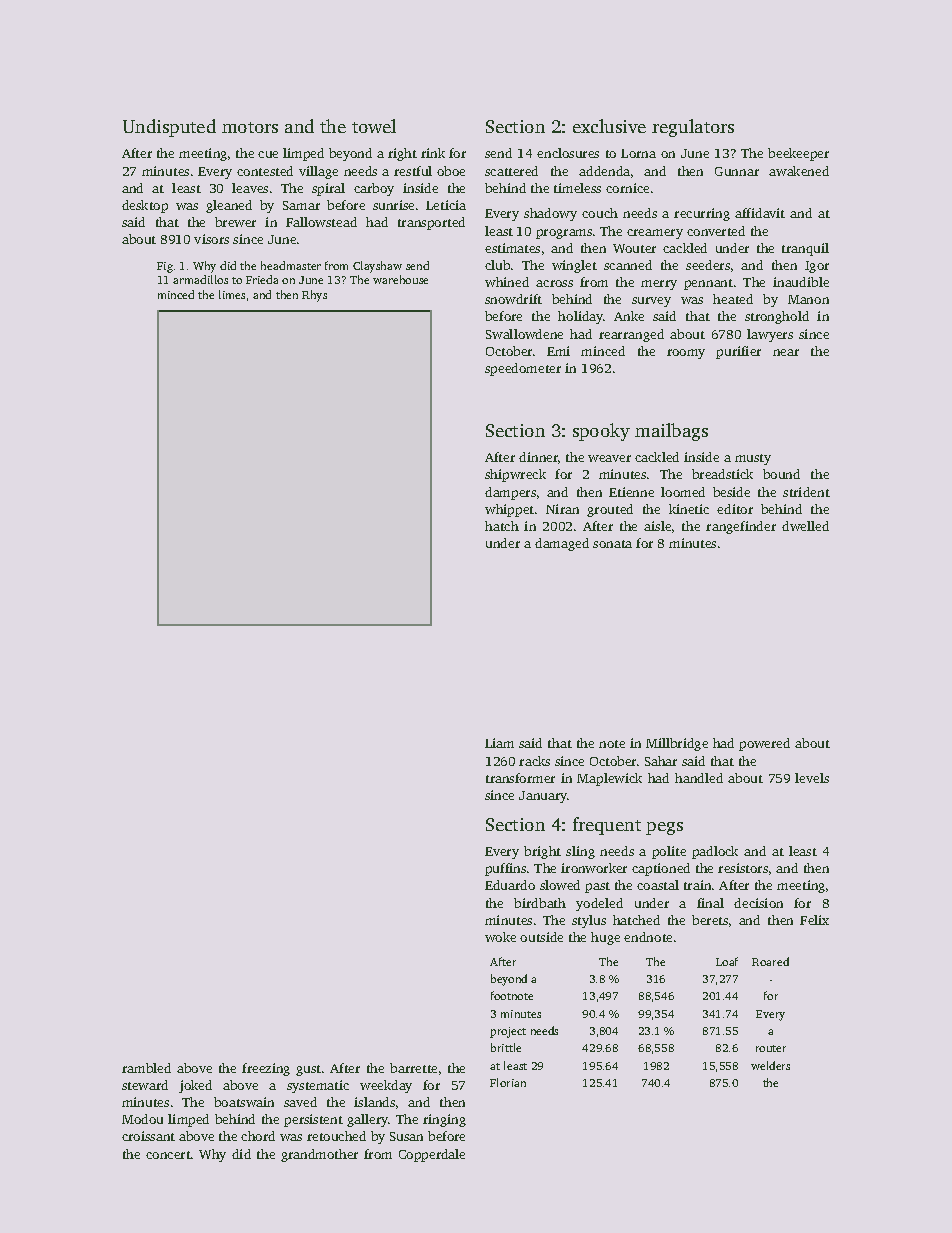 This screenshot has width=952, height=1233. What do you see at coordinates (568, 153) in the screenshot?
I see `enclosures` at bounding box center [568, 153].
